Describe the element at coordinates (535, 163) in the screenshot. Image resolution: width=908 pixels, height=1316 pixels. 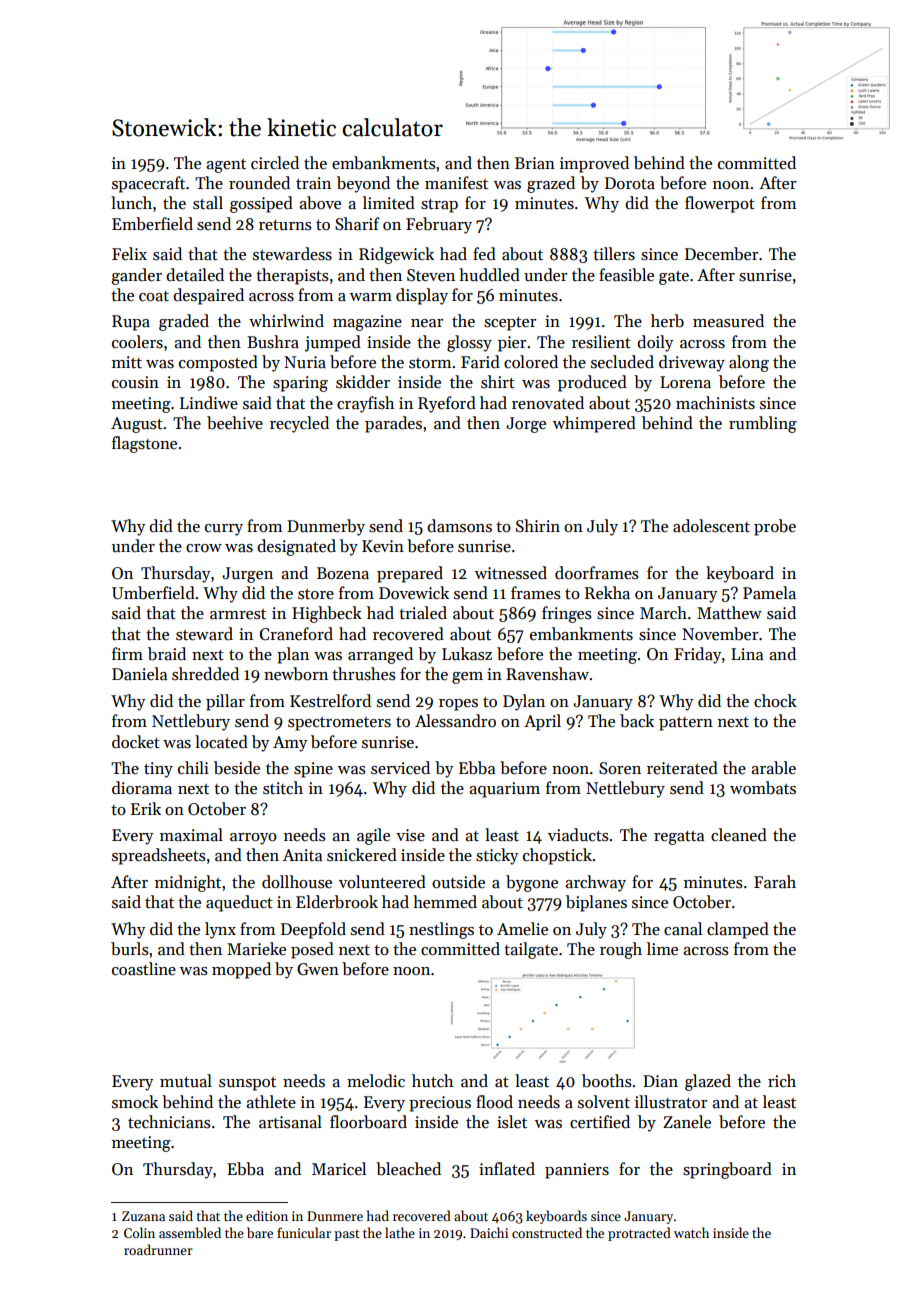
I see `Brian` at that location.
